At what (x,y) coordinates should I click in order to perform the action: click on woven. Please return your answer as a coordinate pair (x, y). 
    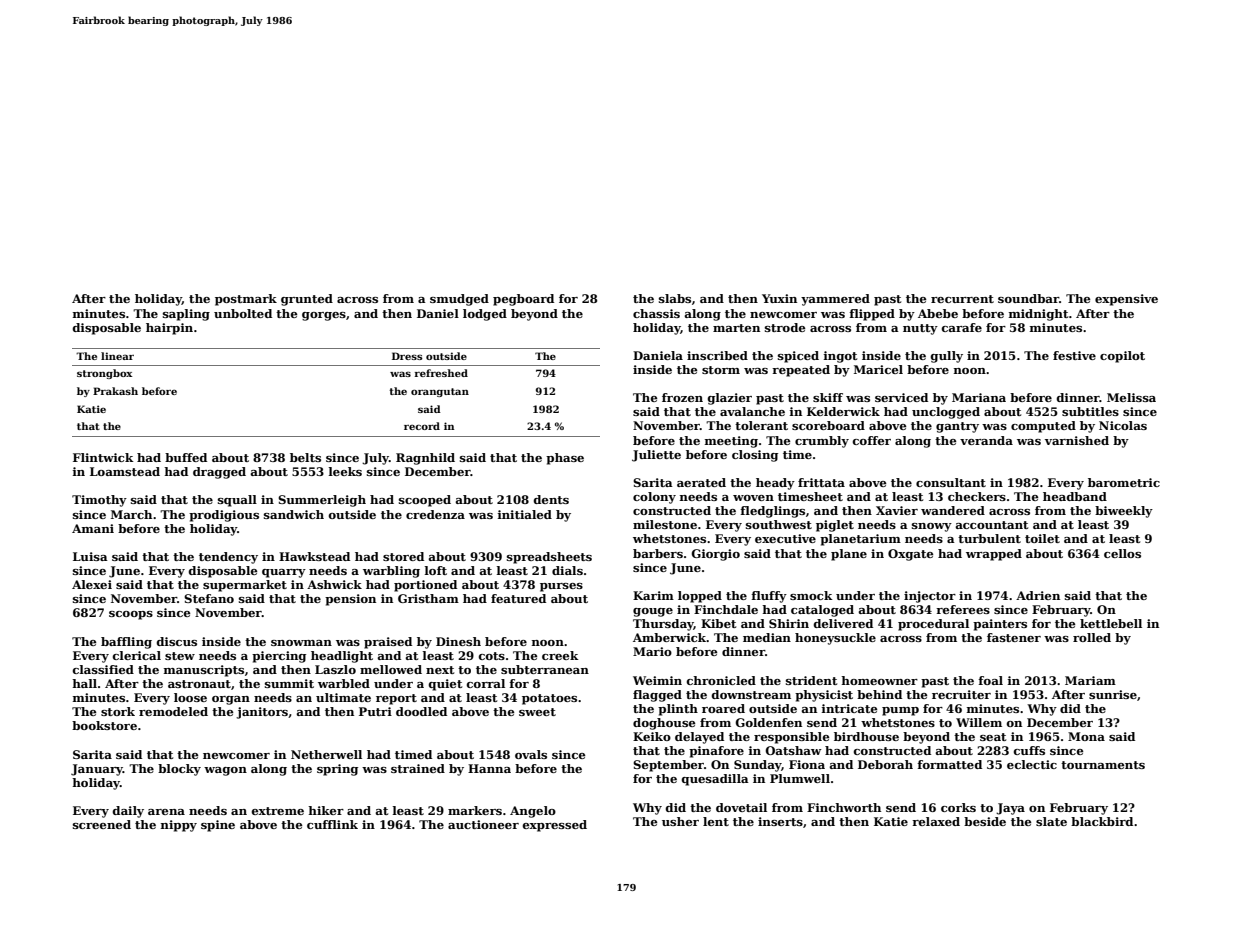
    Looking at the image, I should click on (753, 498).
